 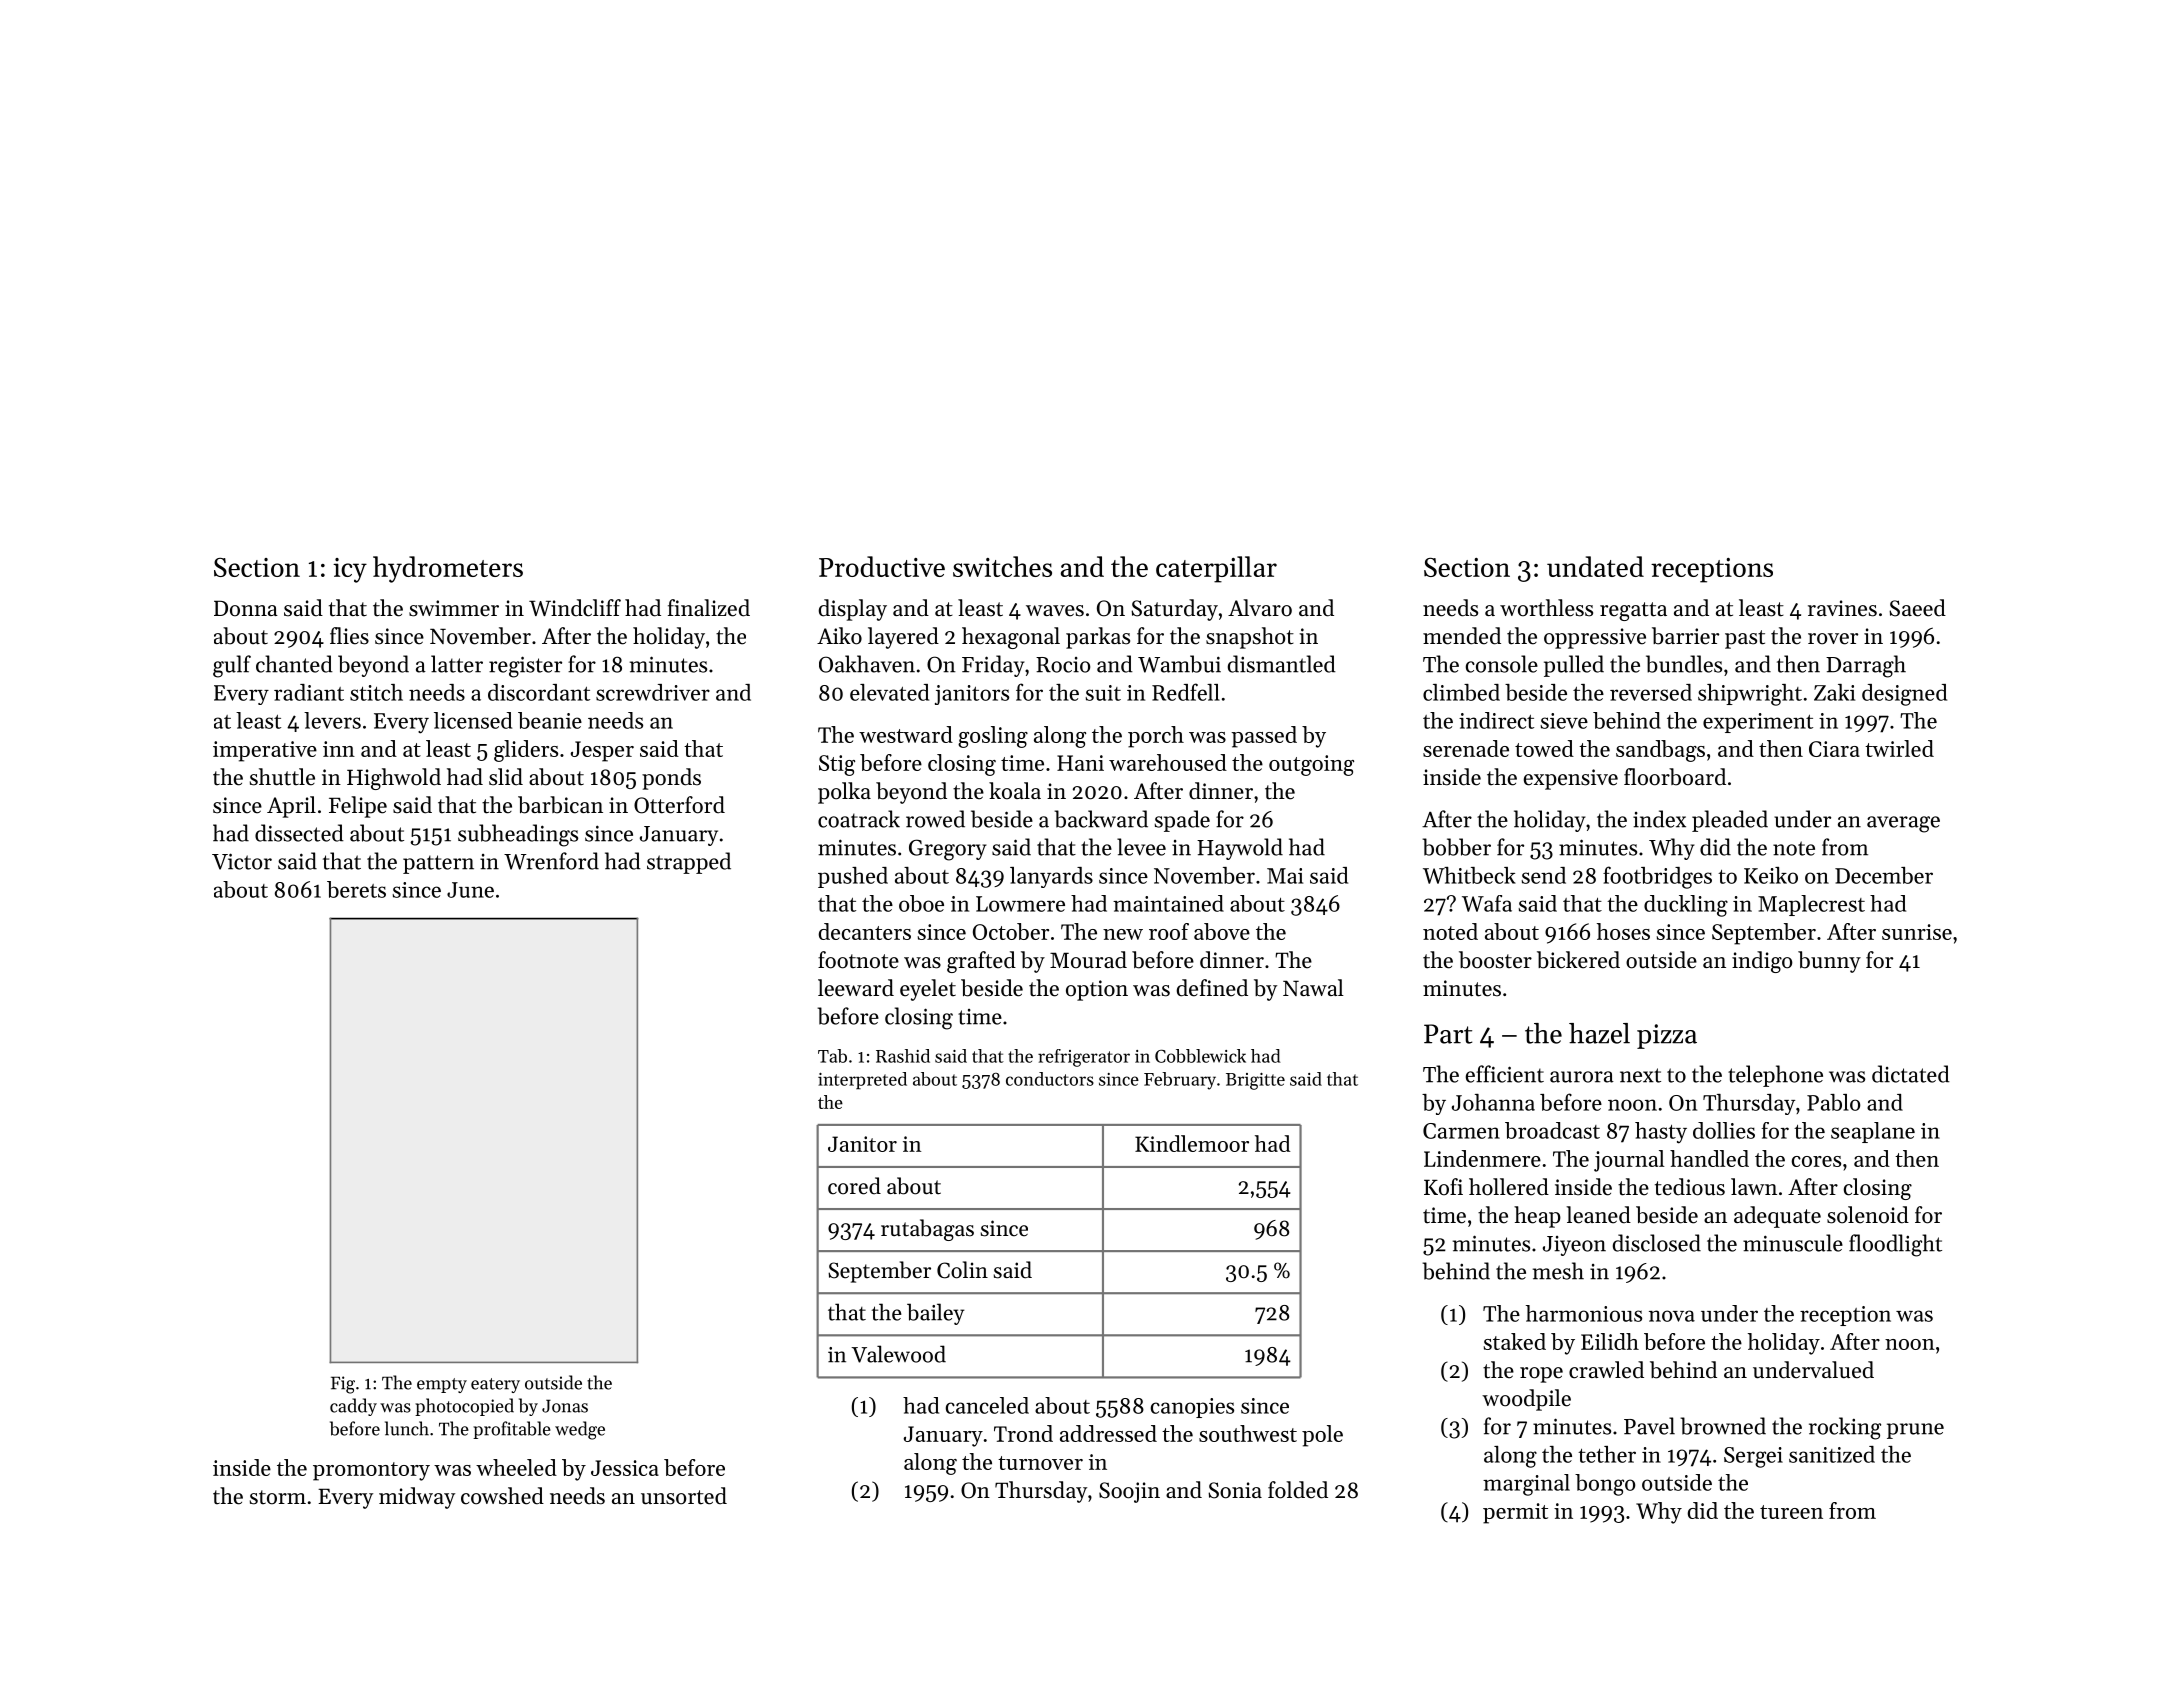 I want to click on wedge, so click(x=580, y=1430).
